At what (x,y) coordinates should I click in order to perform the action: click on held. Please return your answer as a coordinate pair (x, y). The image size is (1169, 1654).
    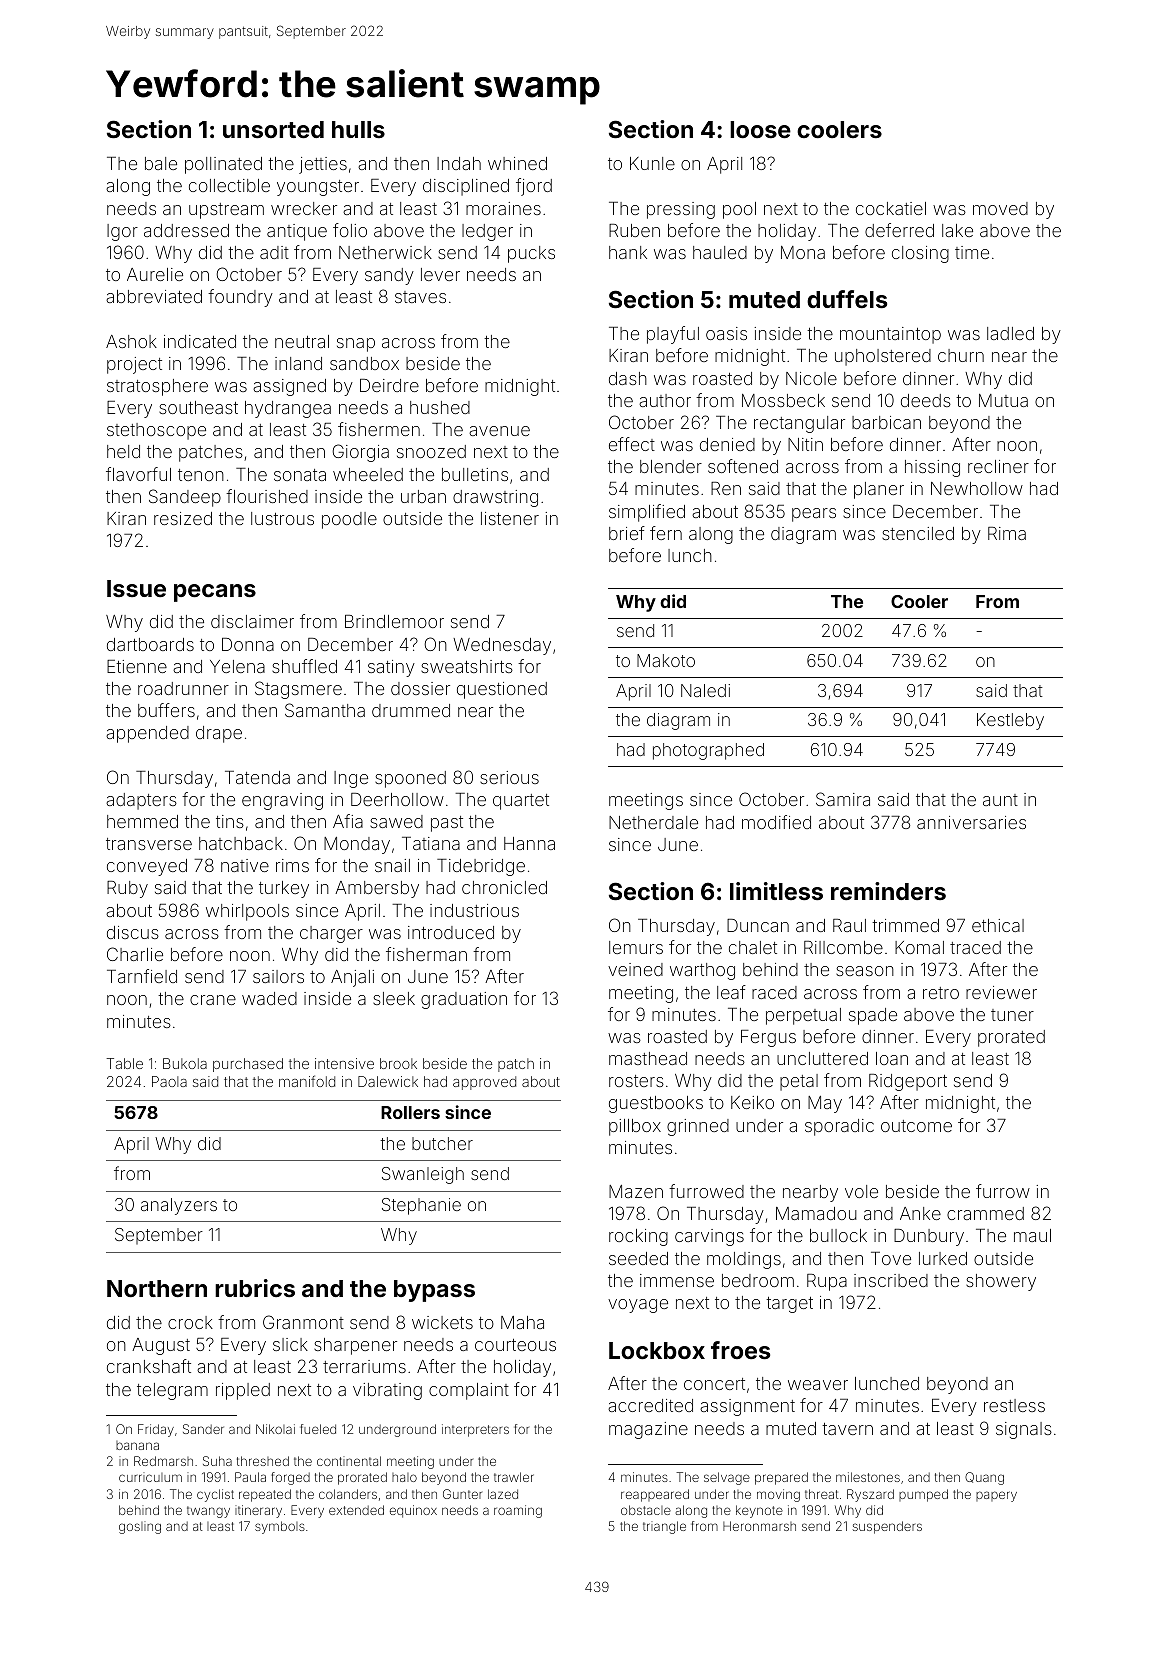
    Looking at the image, I should click on (123, 451).
